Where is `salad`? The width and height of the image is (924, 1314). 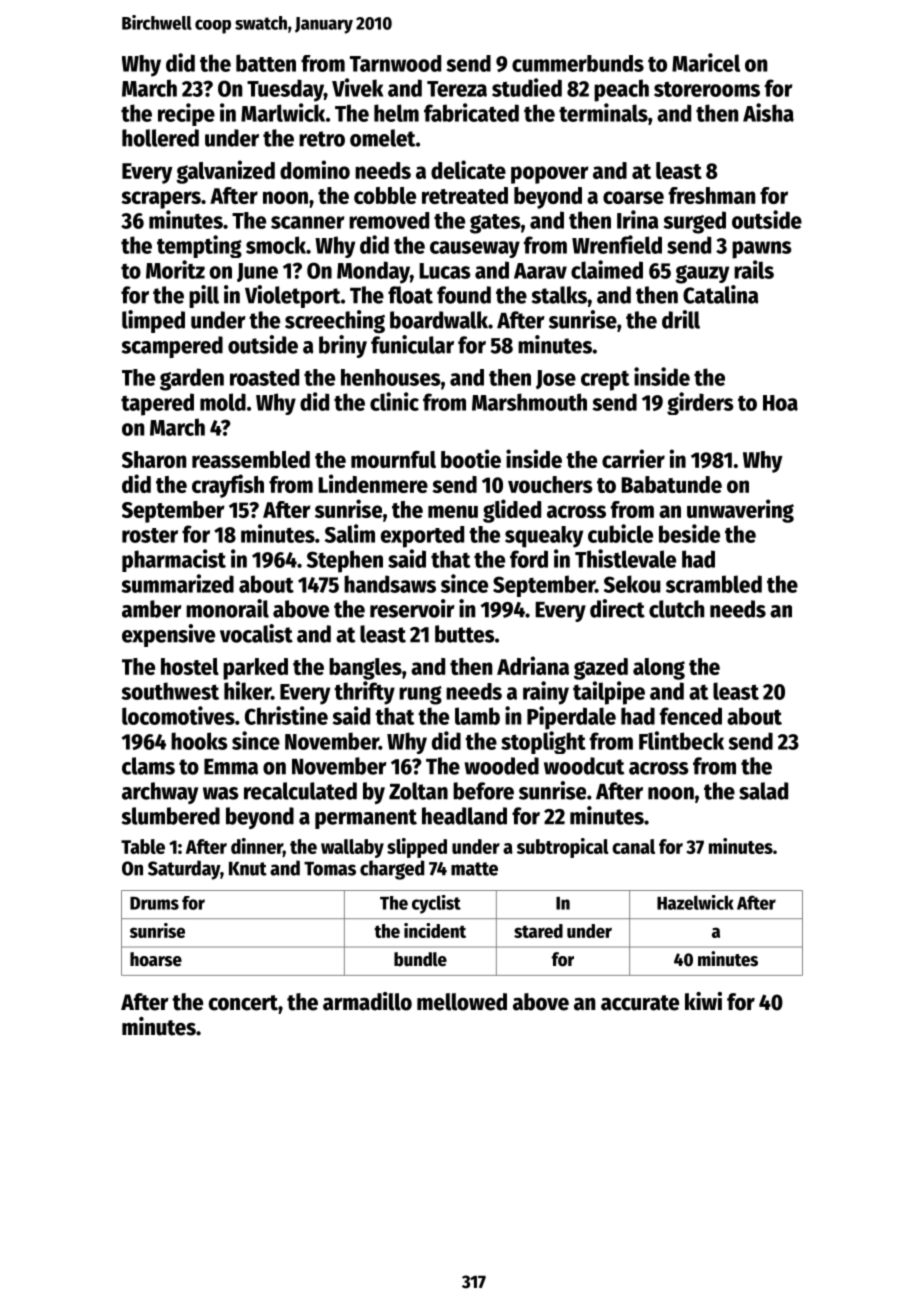 salad is located at coordinates (763, 791).
